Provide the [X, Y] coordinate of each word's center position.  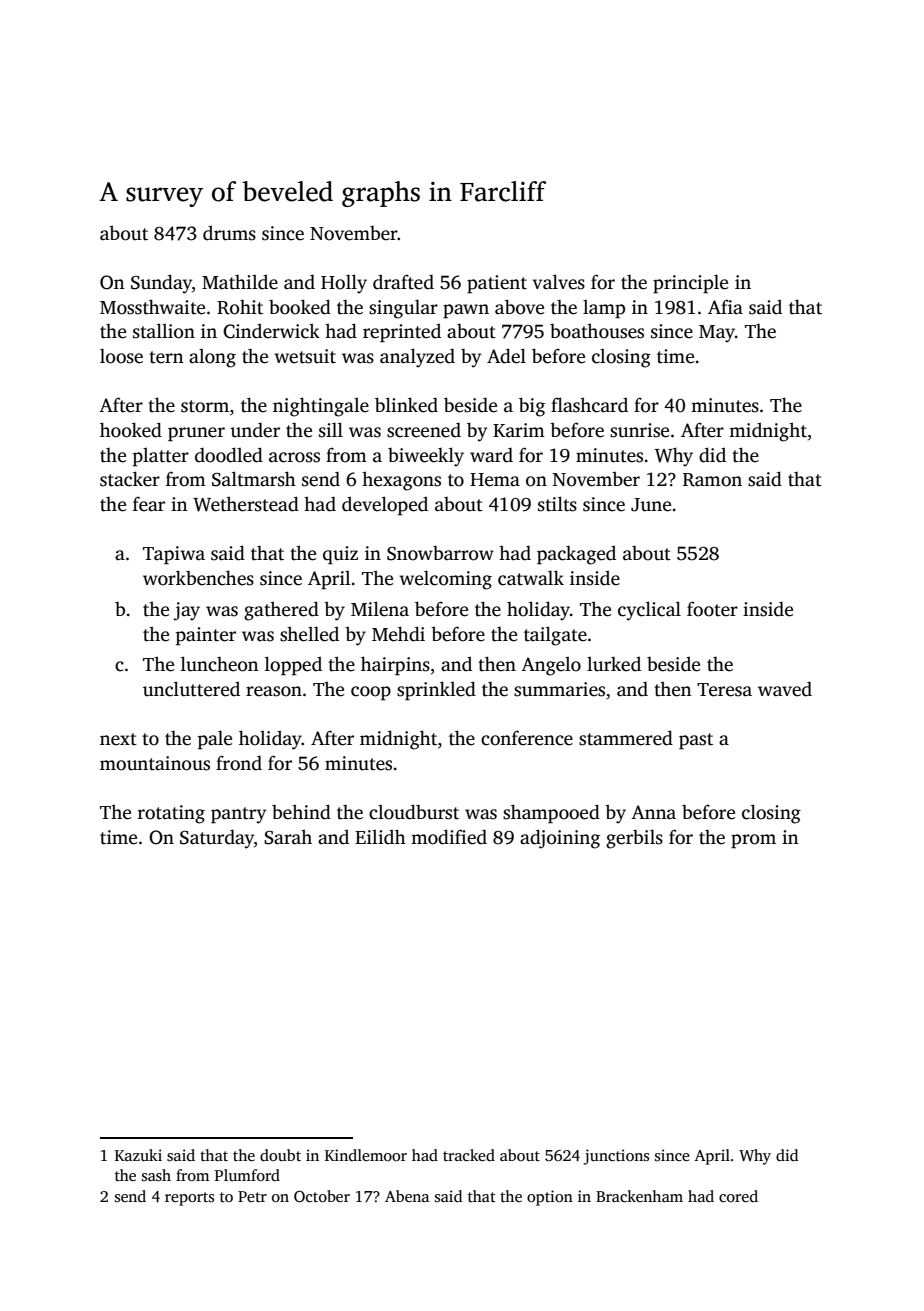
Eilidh [380, 837]
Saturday [217, 839]
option [550, 1198]
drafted [403, 282]
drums [229, 233]
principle [690, 284]
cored [738, 1196]
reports [189, 1199]
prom [753, 841]
